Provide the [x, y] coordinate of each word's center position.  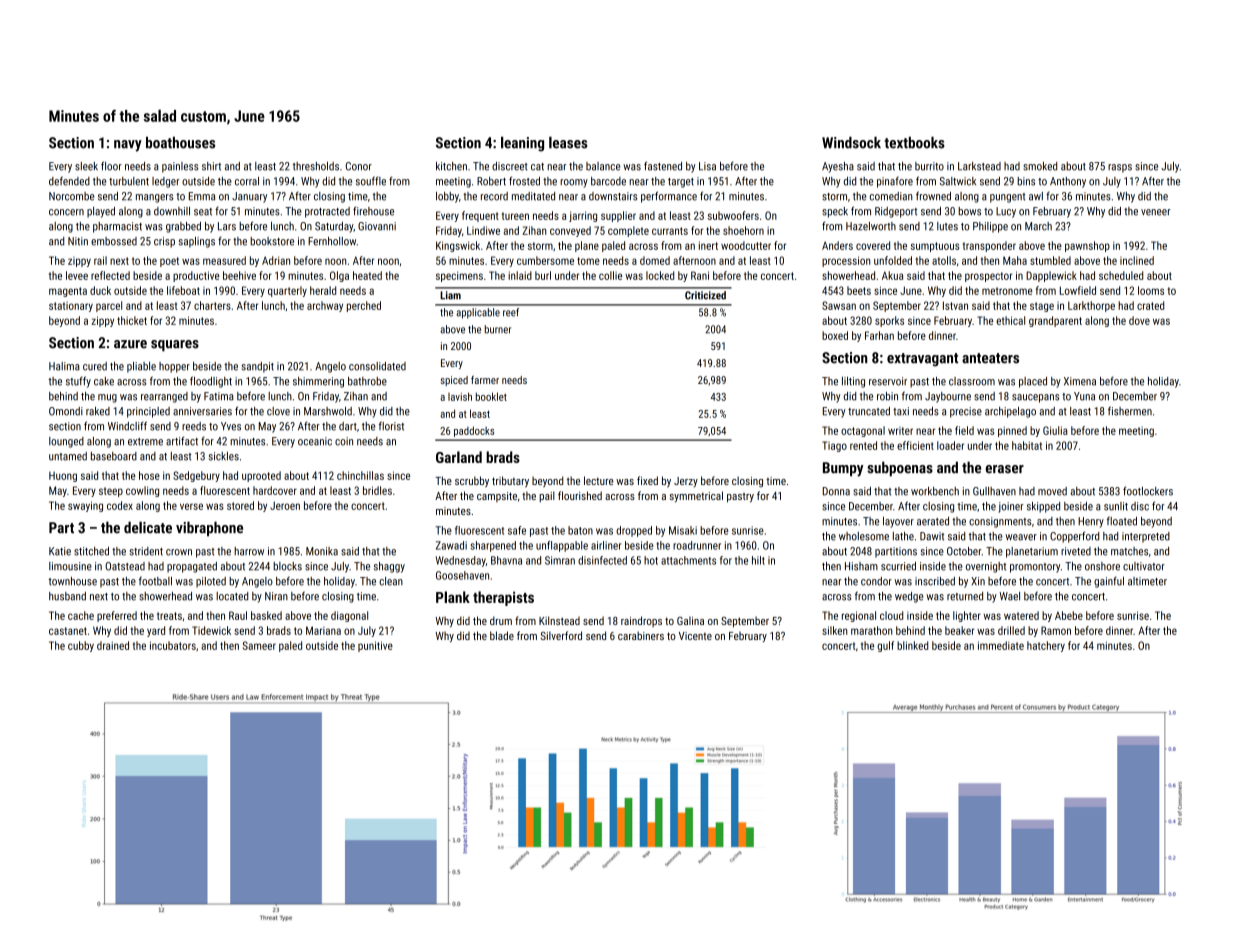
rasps [1120, 168]
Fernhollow [332, 241]
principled [148, 412]
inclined [1137, 260]
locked [660, 275]
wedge [909, 597]
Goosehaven [462, 575]
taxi [901, 411]
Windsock [851, 143]
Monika [322, 551]
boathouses [180, 143]
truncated [869, 411]
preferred [117, 616]
